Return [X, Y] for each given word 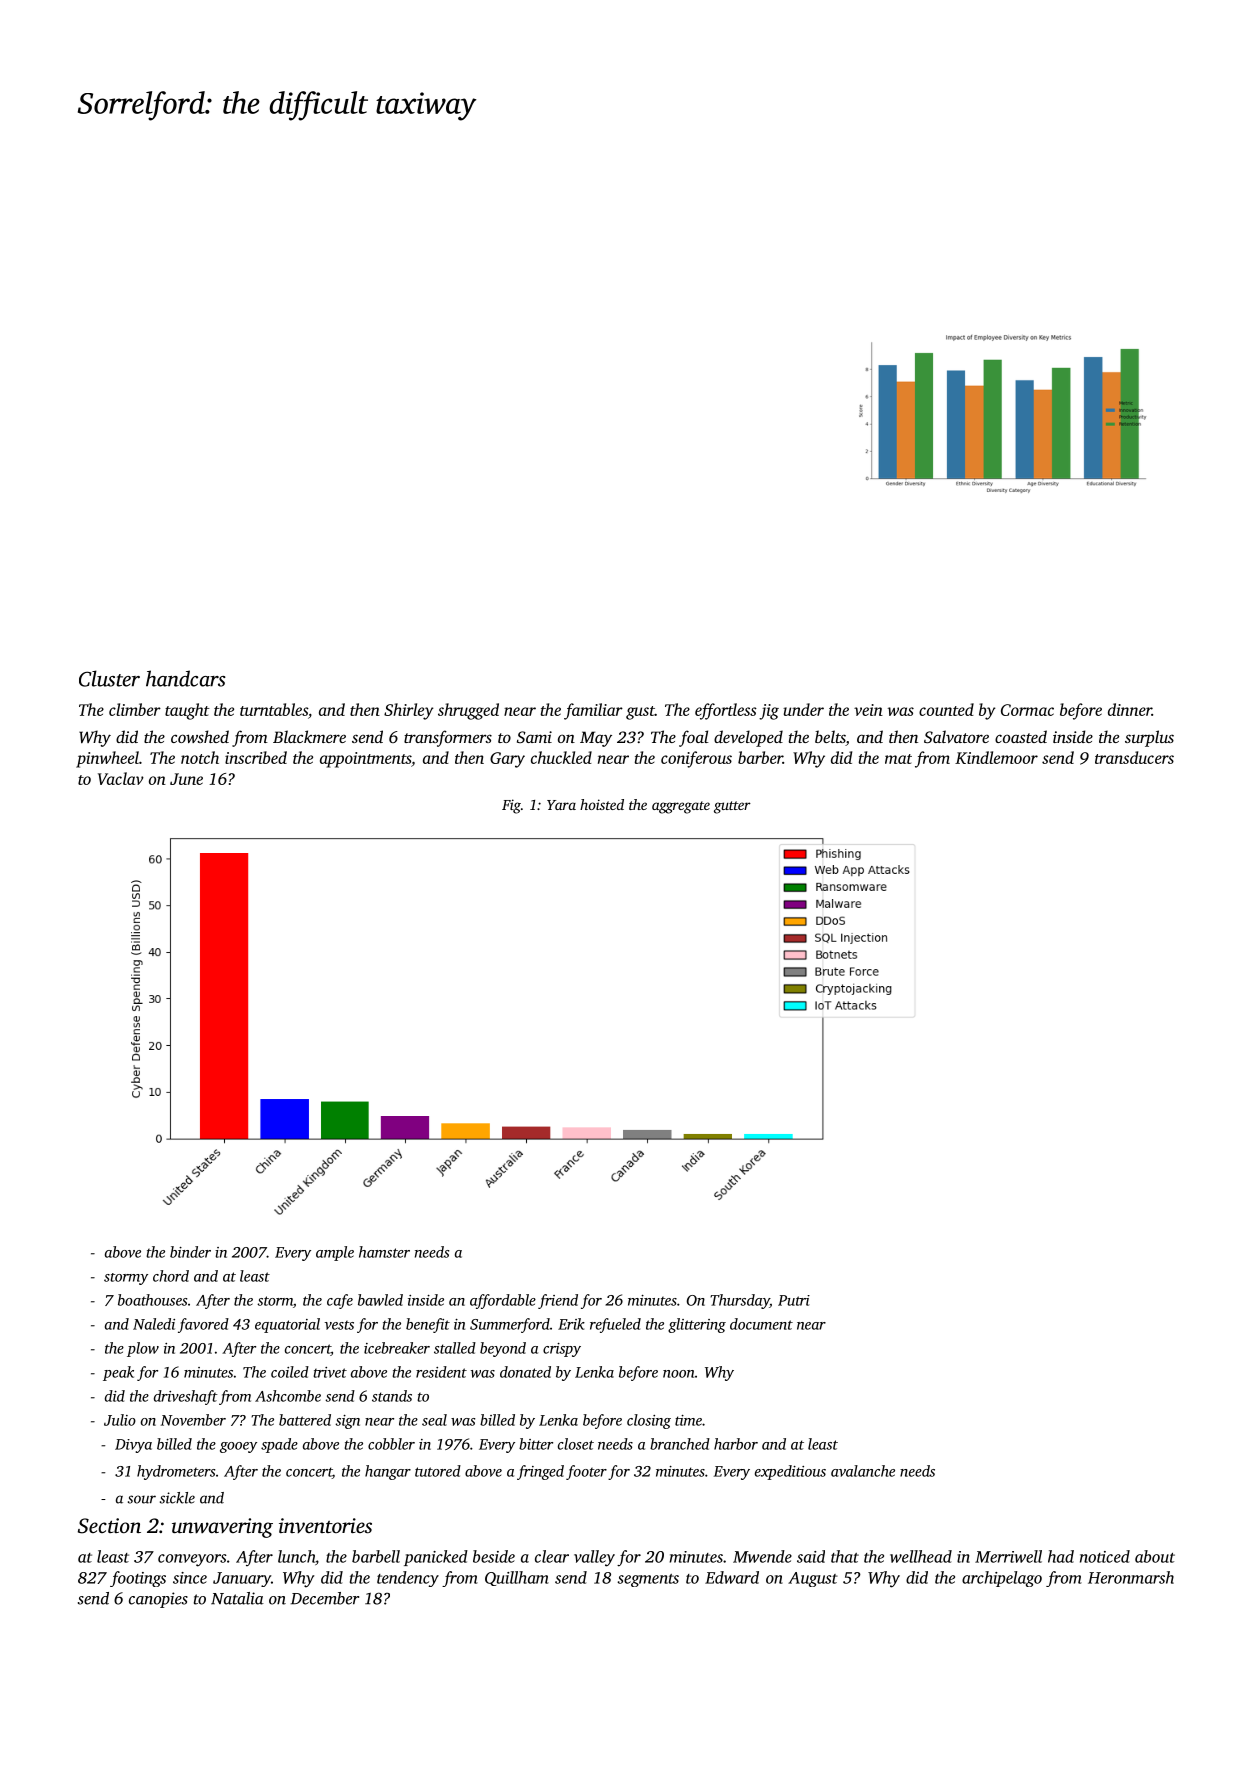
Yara [561, 805]
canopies [158, 1600]
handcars [186, 678]
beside [494, 1556]
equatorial [287, 1325]
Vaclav [121, 778]
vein [868, 710]
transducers [1134, 757]
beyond [503, 1349]
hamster [384, 1252]
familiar [593, 711]
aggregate [681, 807]
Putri [794, 1300]
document [761, 1324]
